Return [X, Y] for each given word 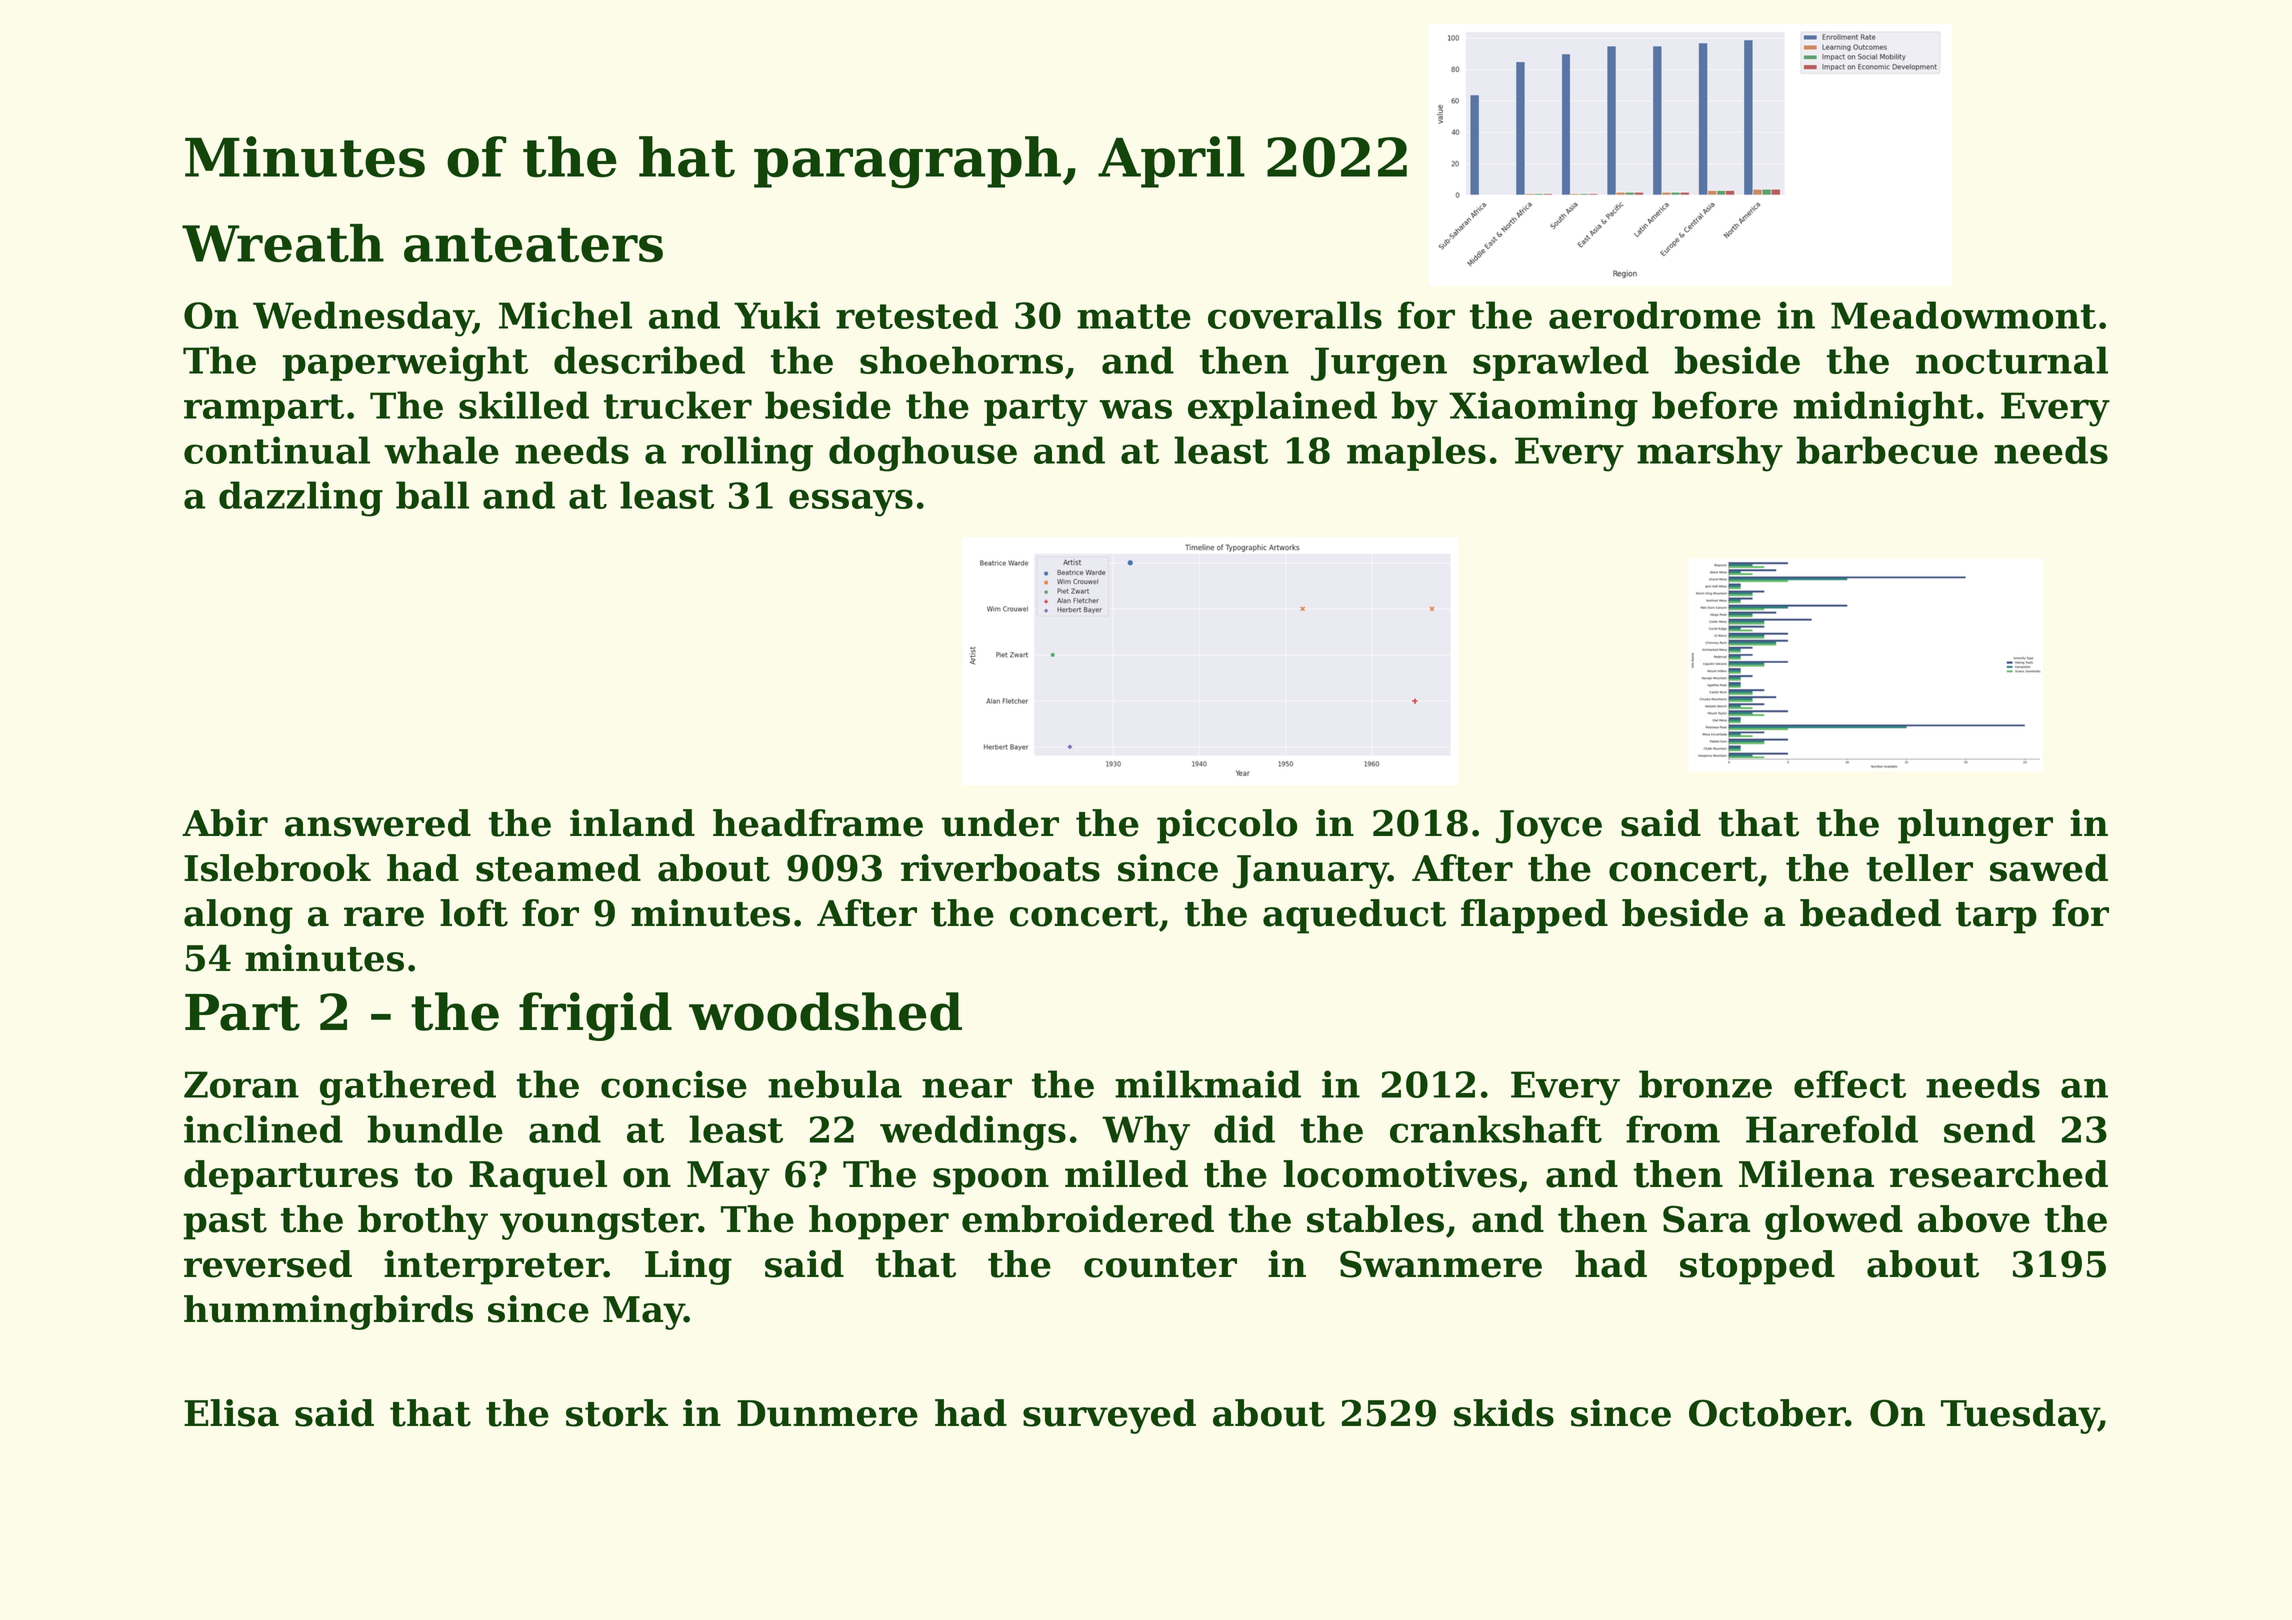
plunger [1975, 826]
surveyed [1109, 1416]
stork [617, 1413]
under [1000, 823]
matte [1134, 316]
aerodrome [1655, 315]
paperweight [405, 364]
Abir [225, 823]
